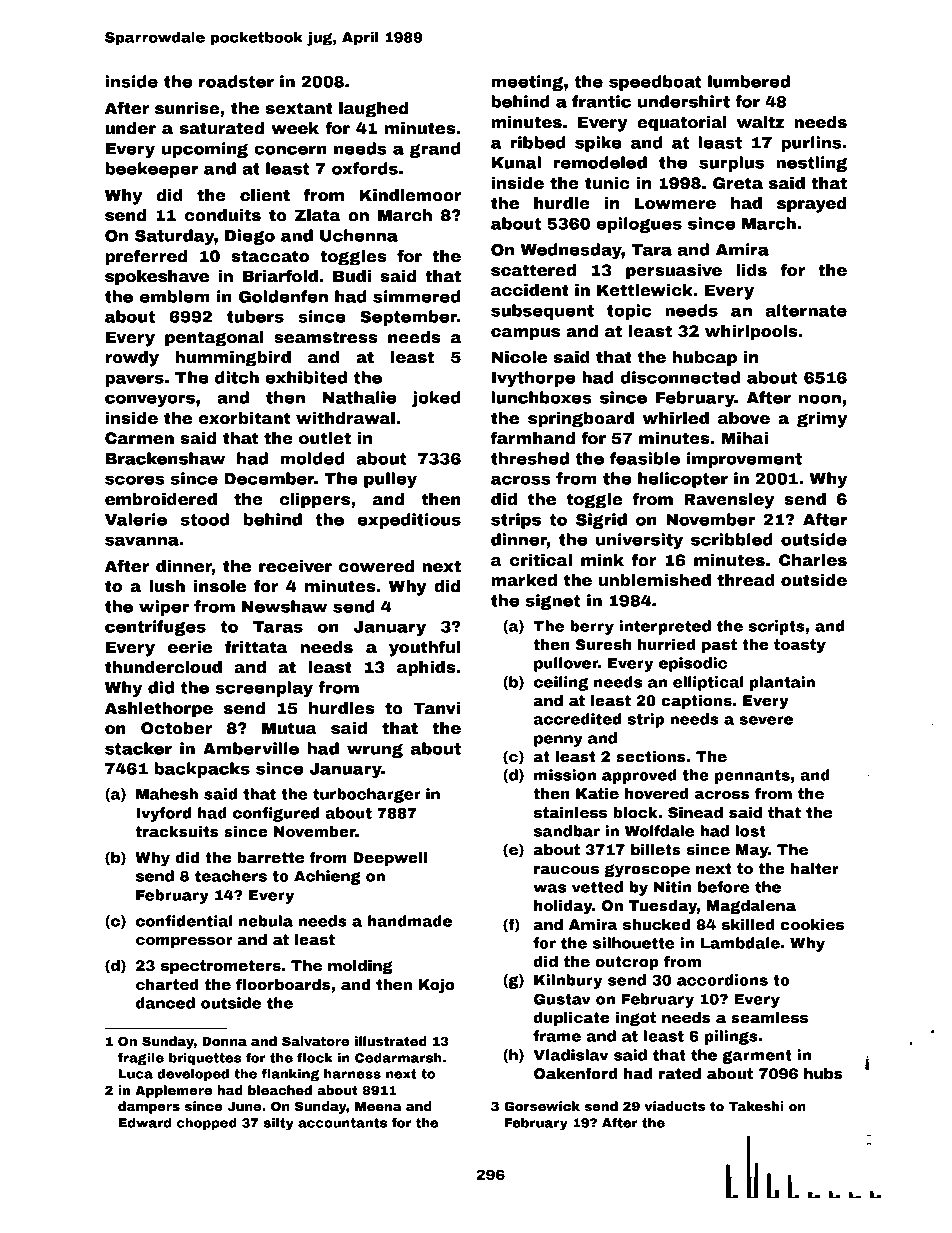 The image size is (952, 1233). I want to click on oxfords, so click(365, 168).
